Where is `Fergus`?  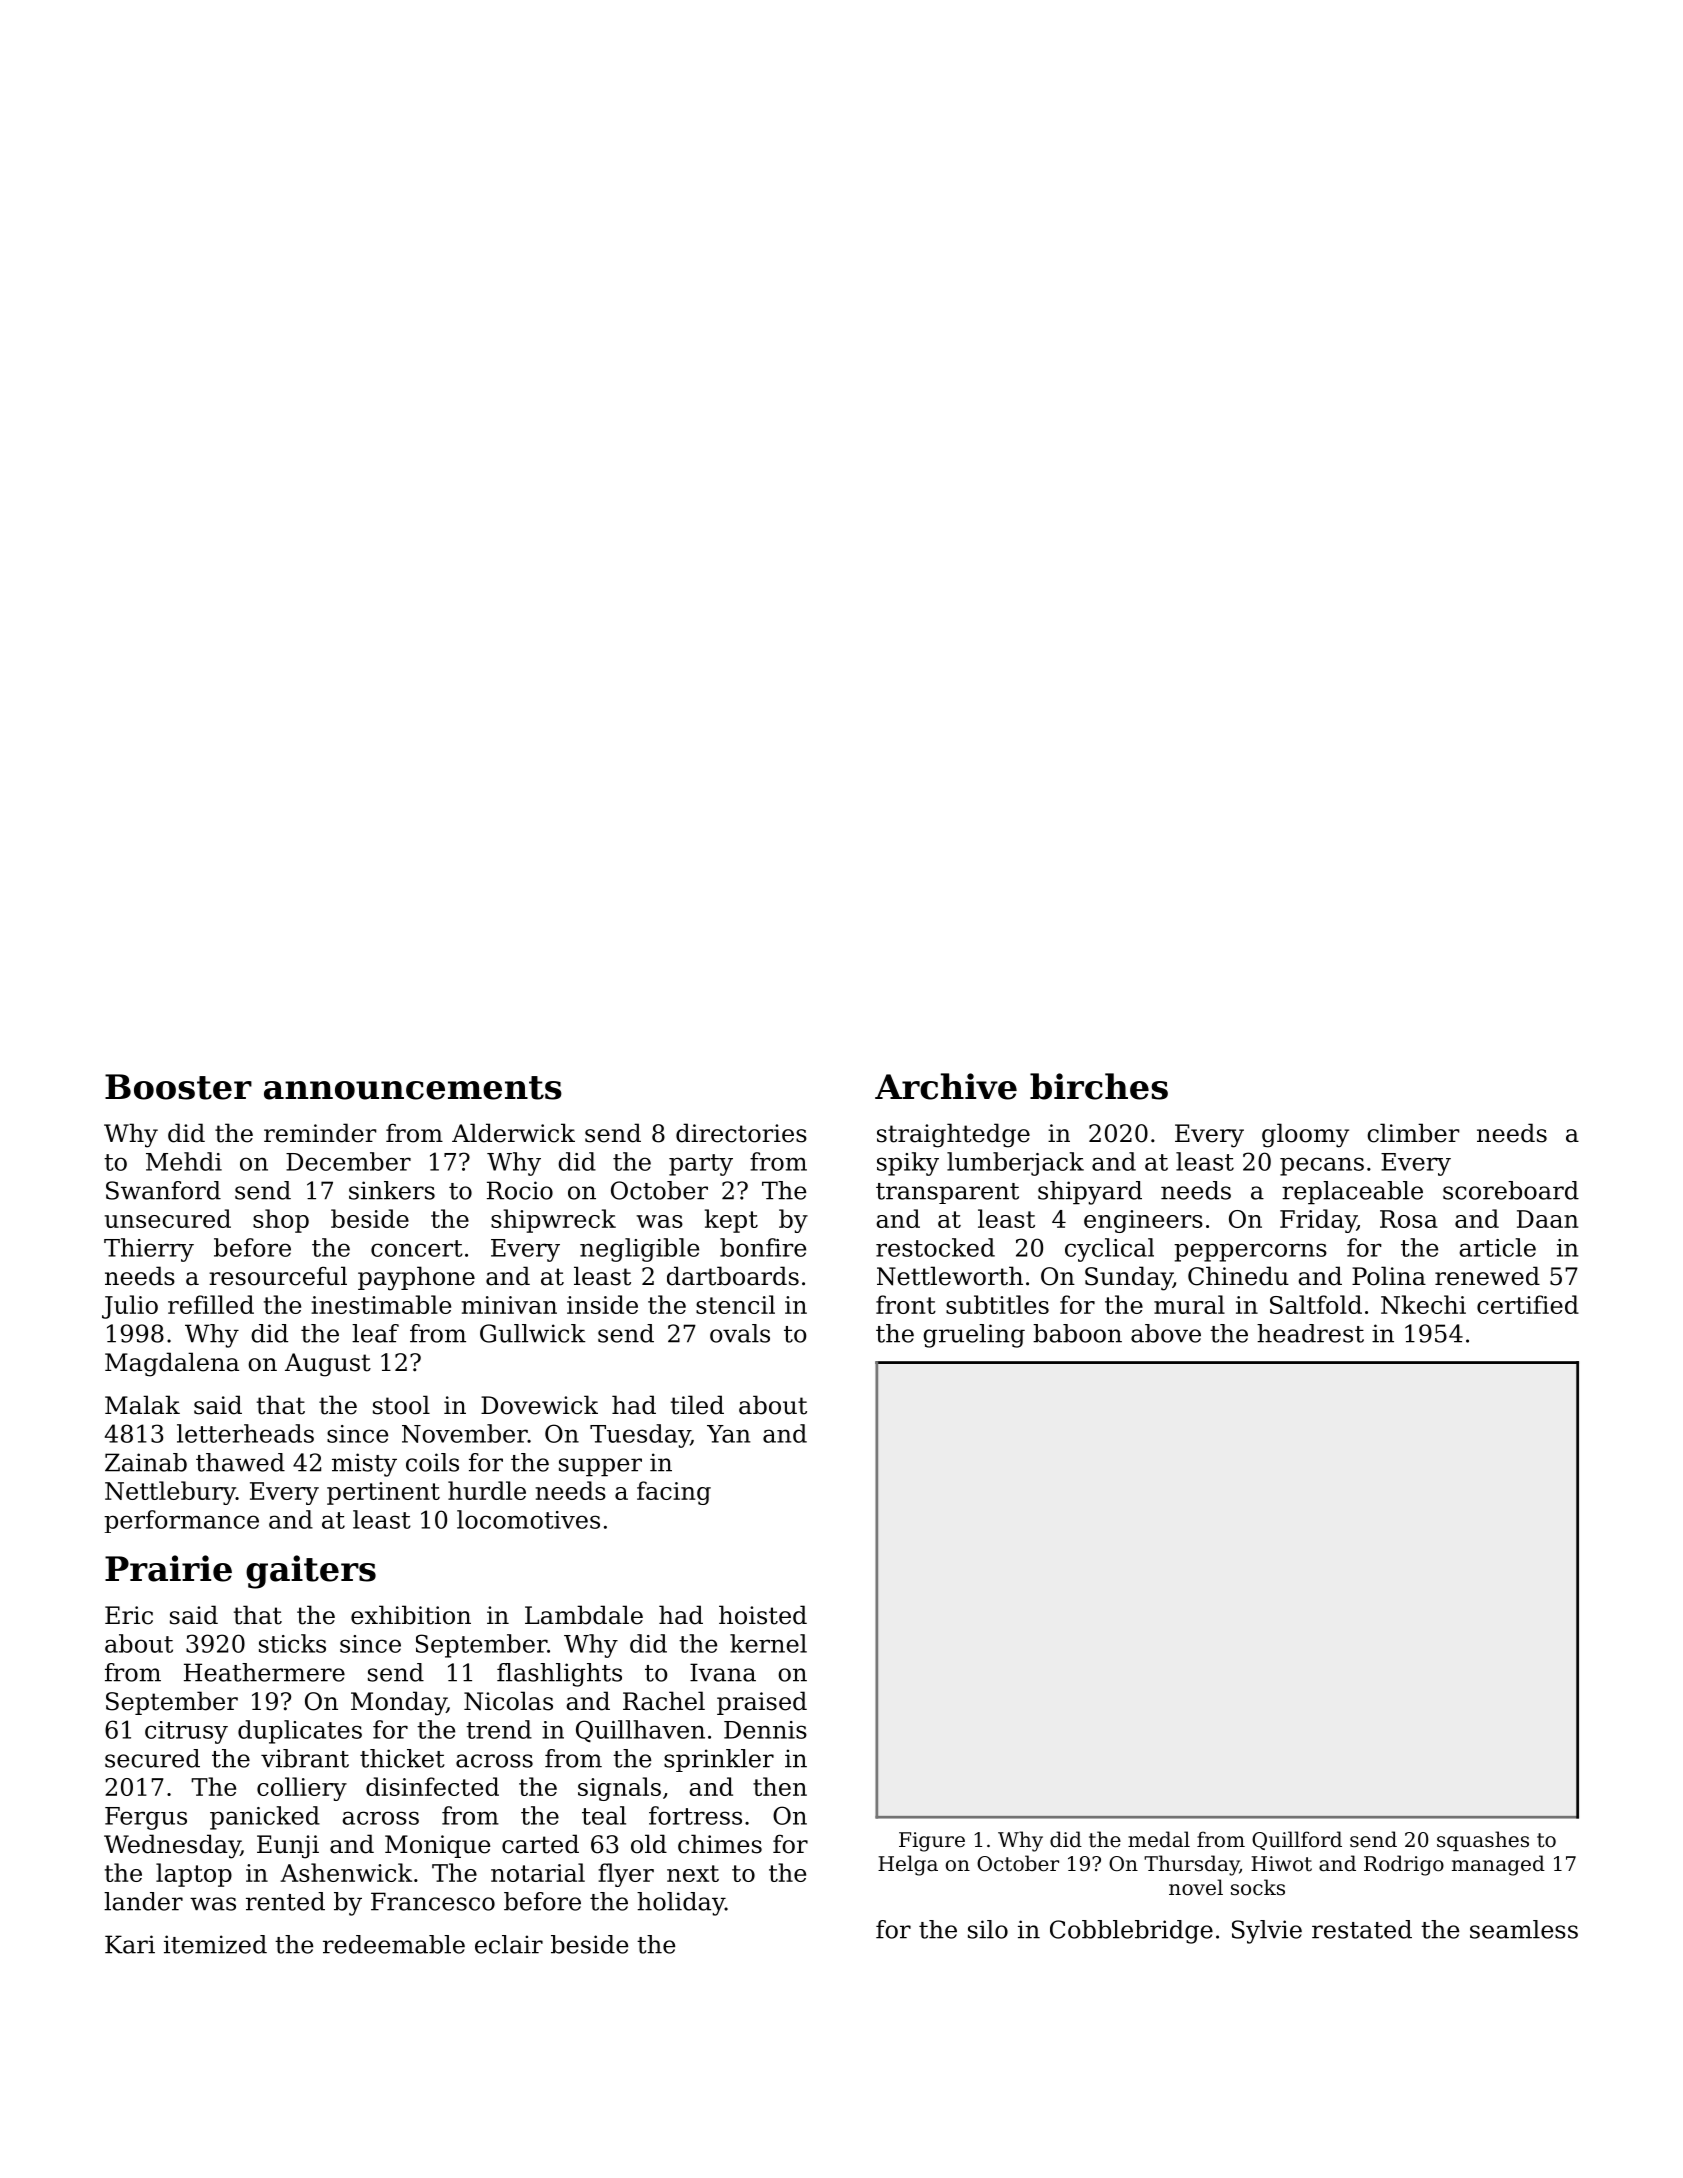 Fergus is located at coordinates (146, 1818).
